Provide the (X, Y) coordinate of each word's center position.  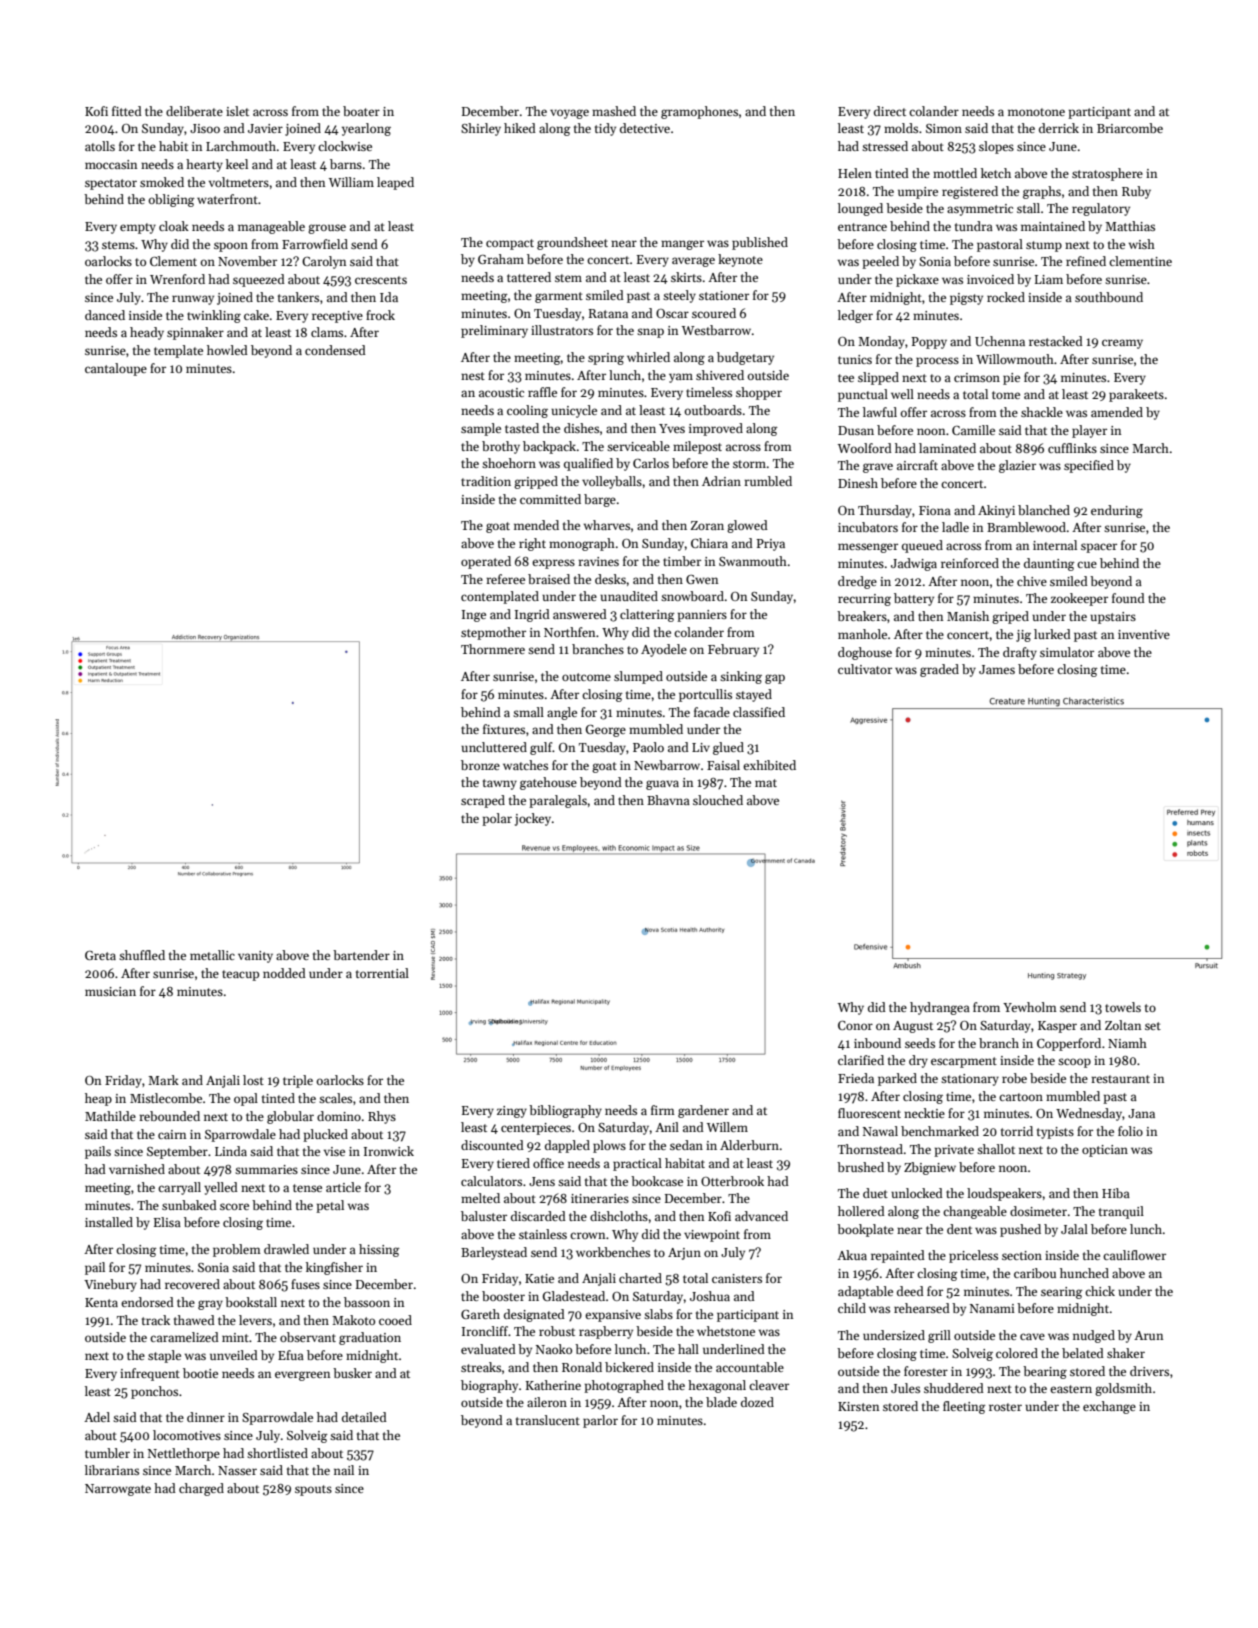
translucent (548, 1420)
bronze (480, 765)
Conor (855, 1025)
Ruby (1136, 192)
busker (352, 1373)
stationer (724, 295)
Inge (474, 616)
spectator (111, 184)
